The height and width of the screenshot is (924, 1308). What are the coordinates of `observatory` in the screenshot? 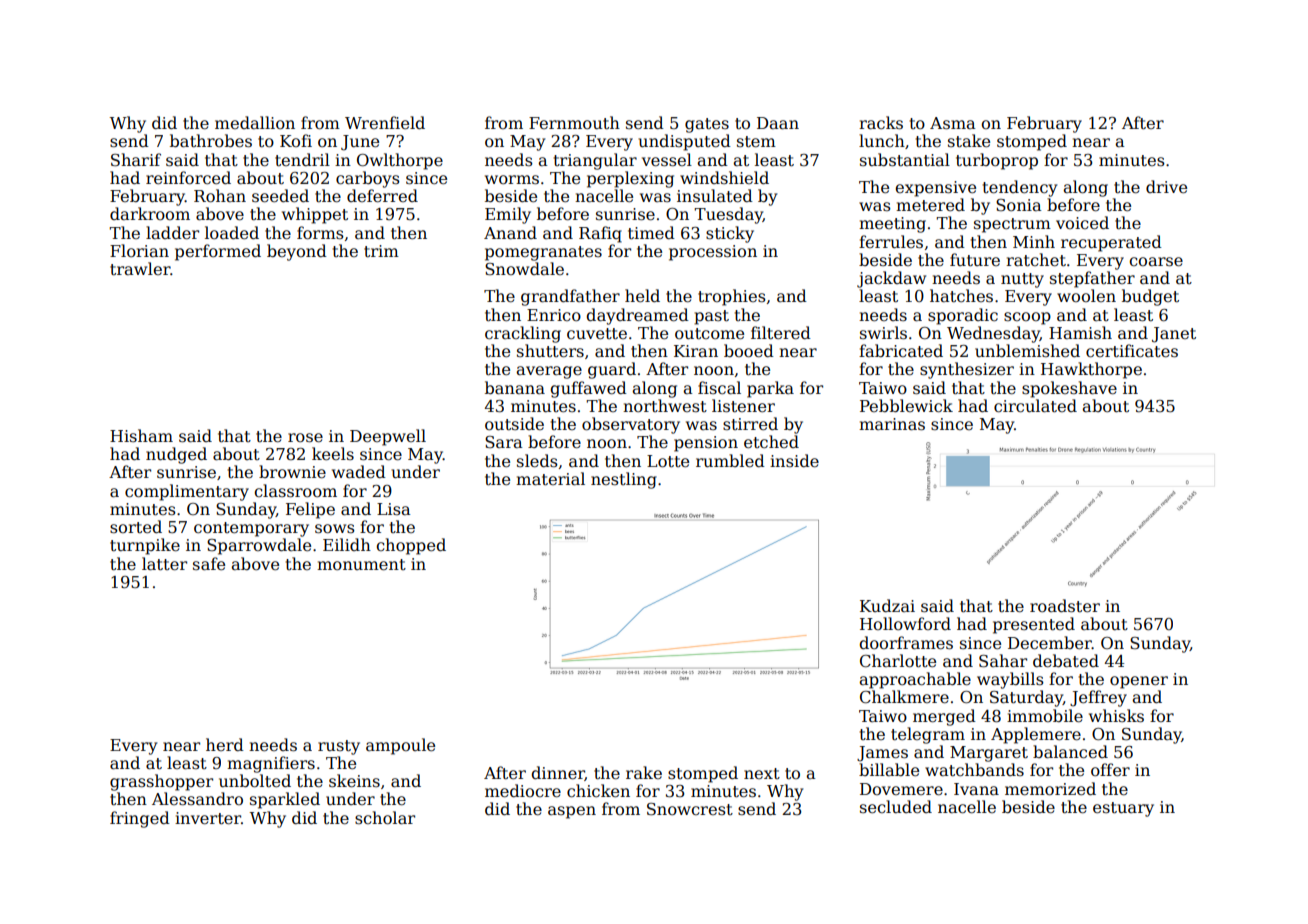 It's located at (631, 425).
